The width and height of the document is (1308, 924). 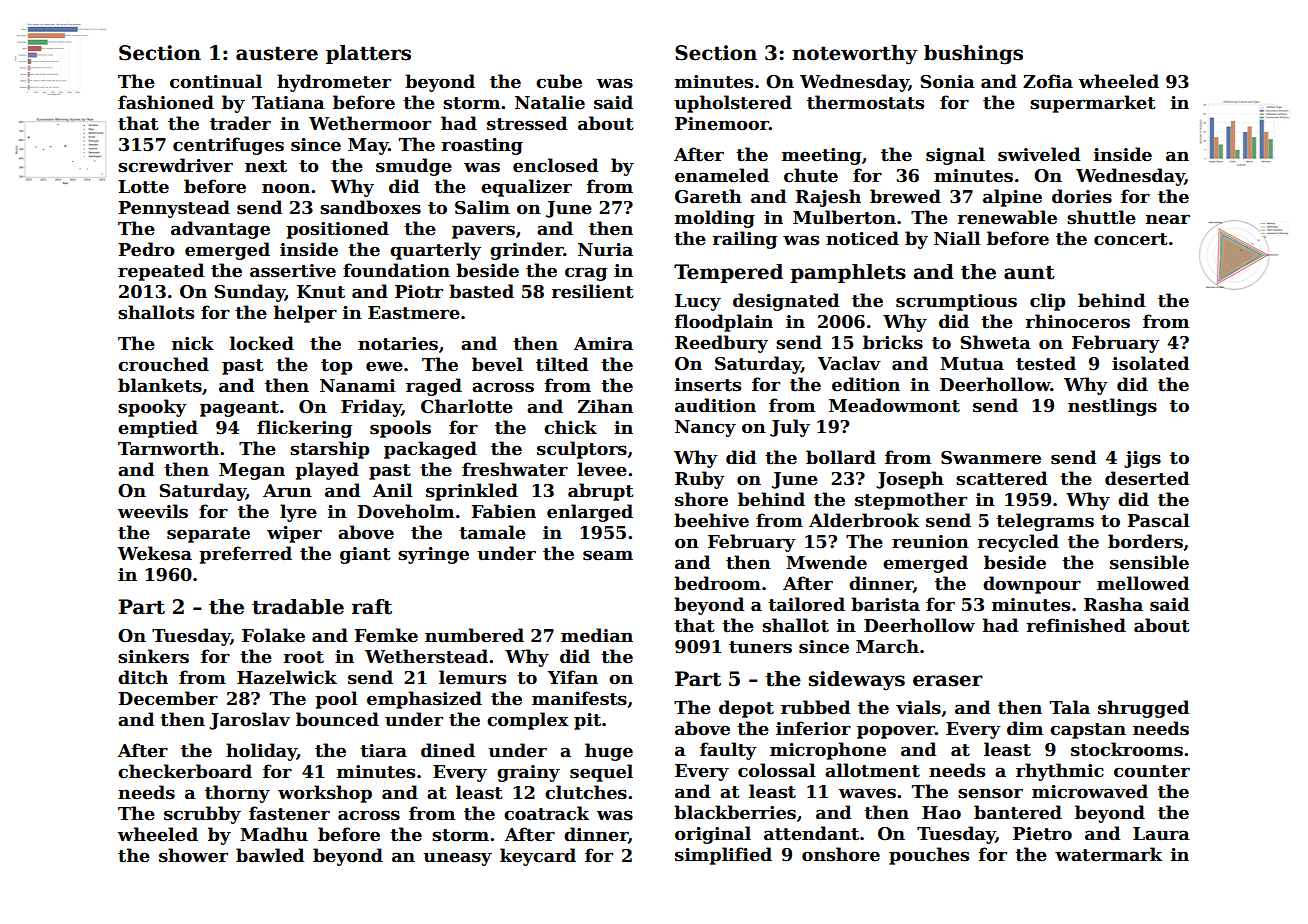 What do you see at coordinates (368, 54) in the document?
I see `platters` at bounding box center [368, 54].
